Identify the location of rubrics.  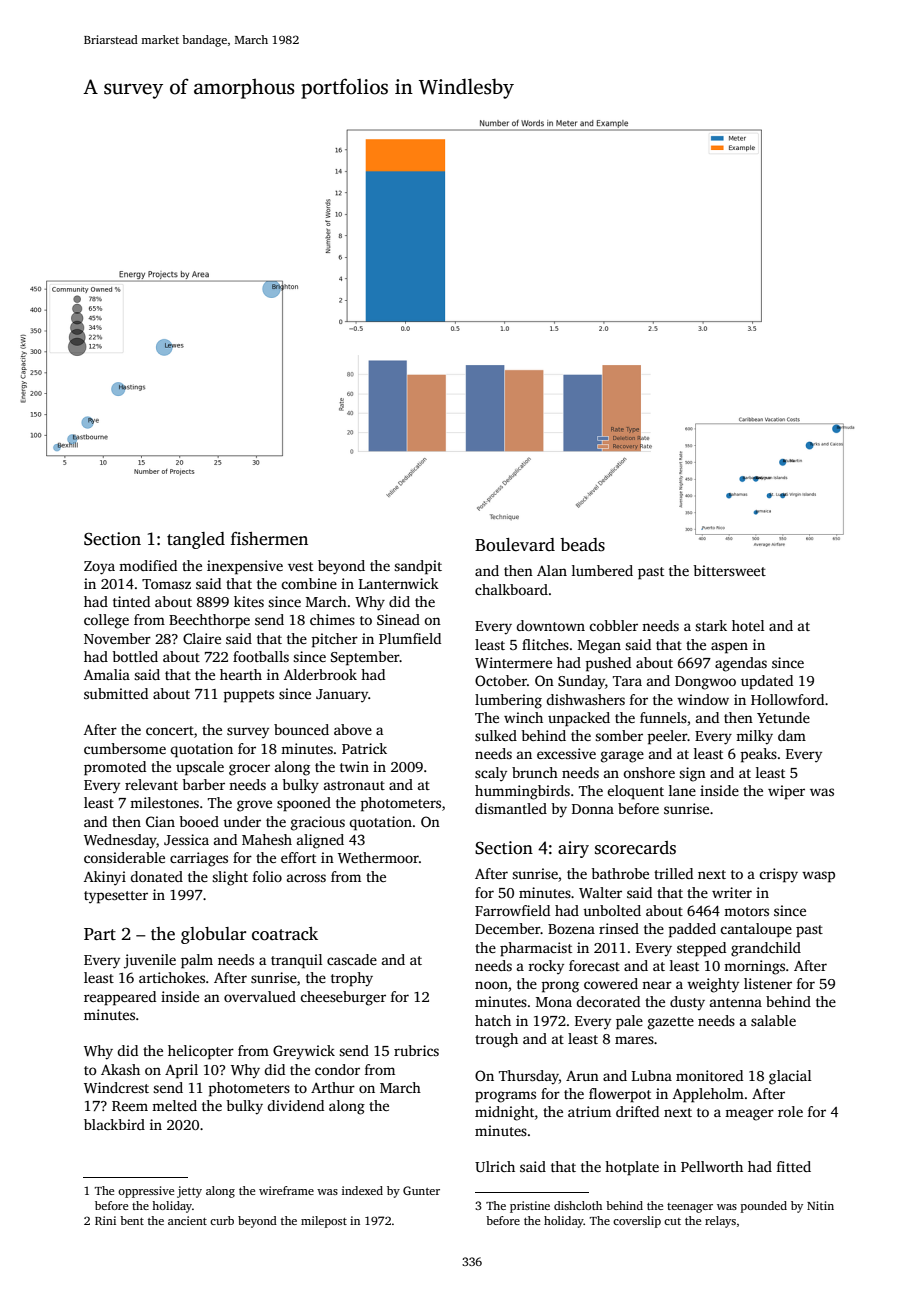
(416, 1050).
